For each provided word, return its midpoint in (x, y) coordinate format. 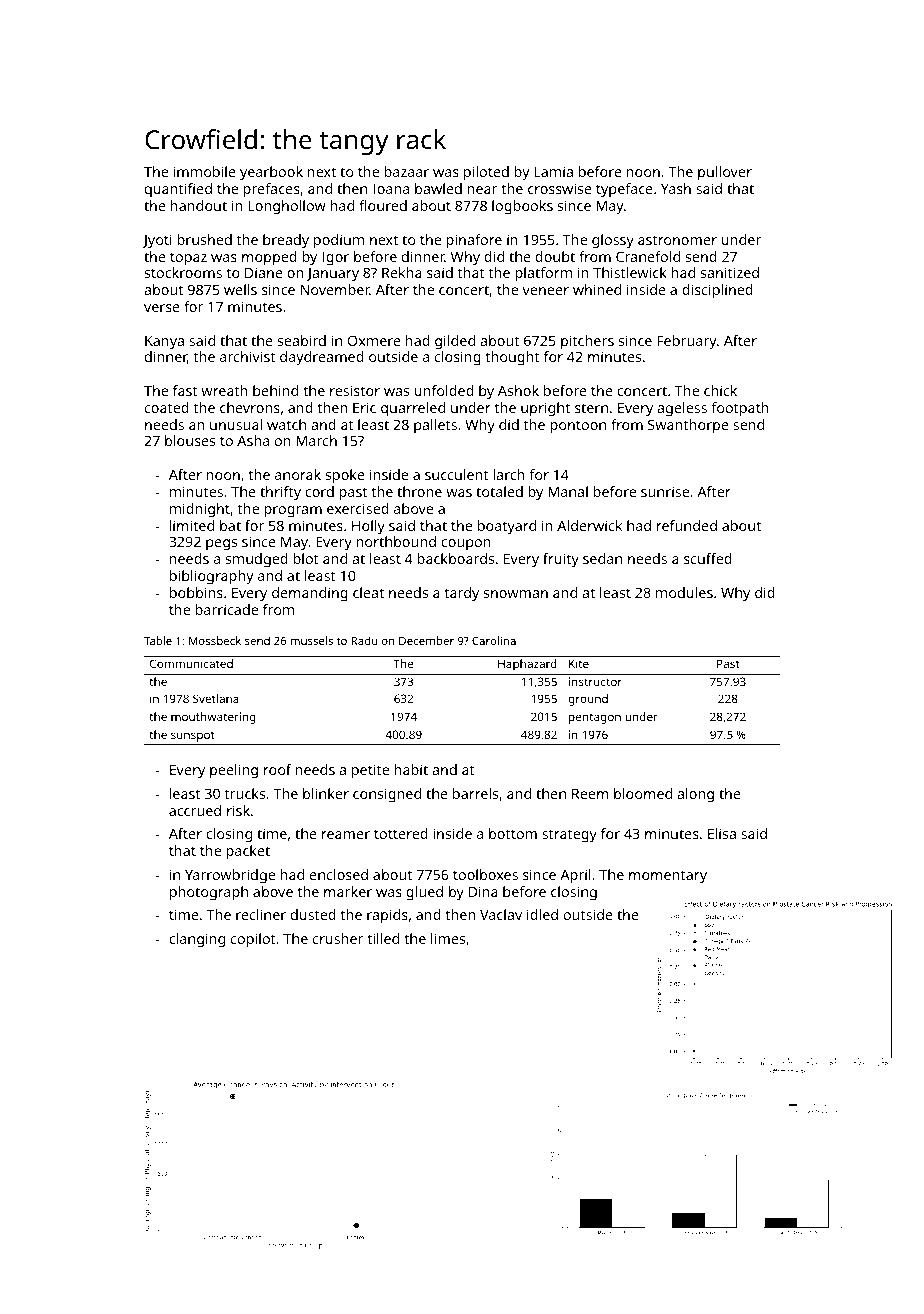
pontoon (578, 427)
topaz (188, 259)
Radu (364, 640)
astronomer (677, 240)
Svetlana (216, 698)
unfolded (444, 390)
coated (167, 407)
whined (597, 289)
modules (684, 592)
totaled (499, 491)
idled (542, 914)
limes (448, 938)
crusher (338, 938)
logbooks (522, 207)
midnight (200, 510)
